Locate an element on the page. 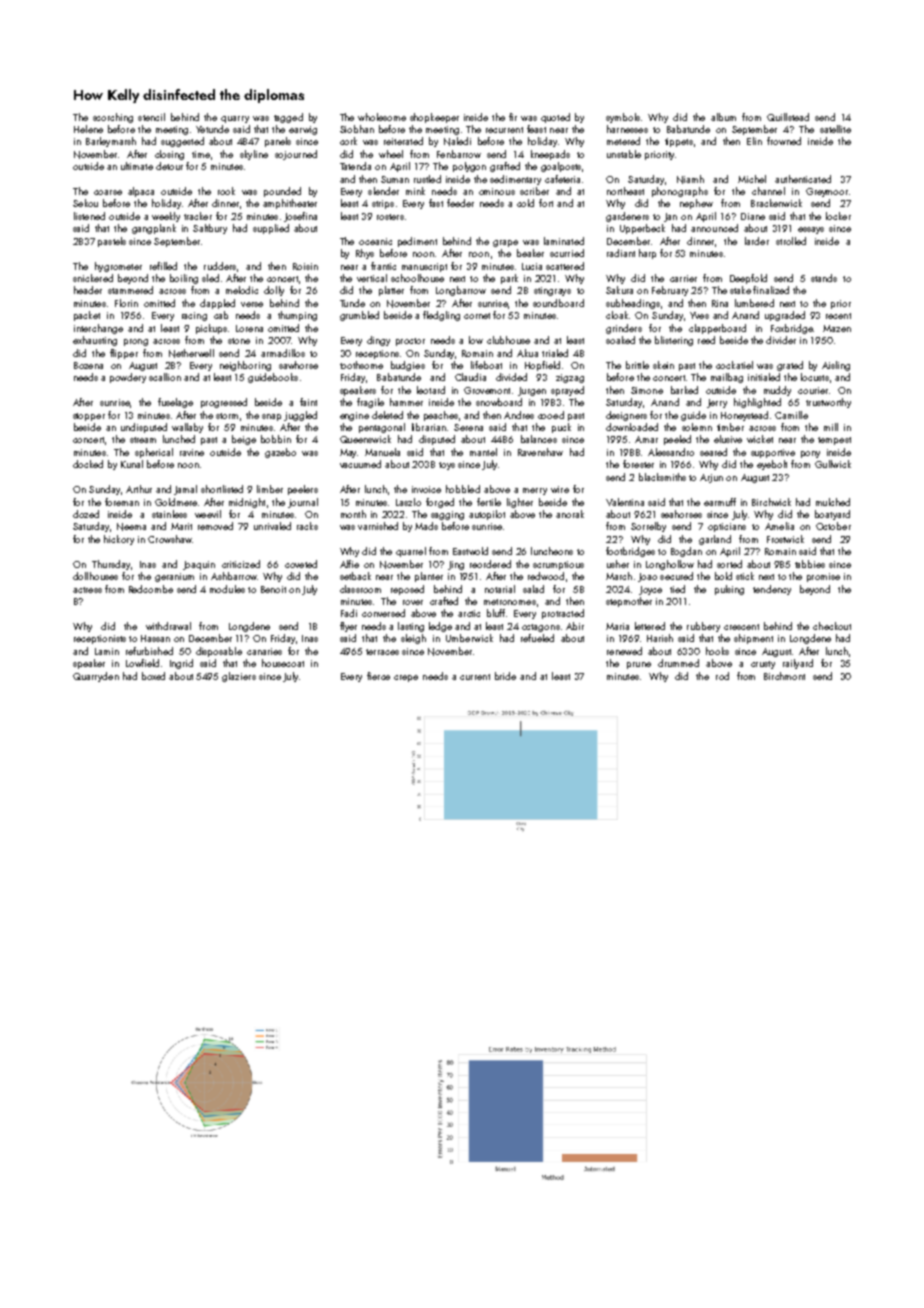  invoice is located at coordinates (426, 489).
